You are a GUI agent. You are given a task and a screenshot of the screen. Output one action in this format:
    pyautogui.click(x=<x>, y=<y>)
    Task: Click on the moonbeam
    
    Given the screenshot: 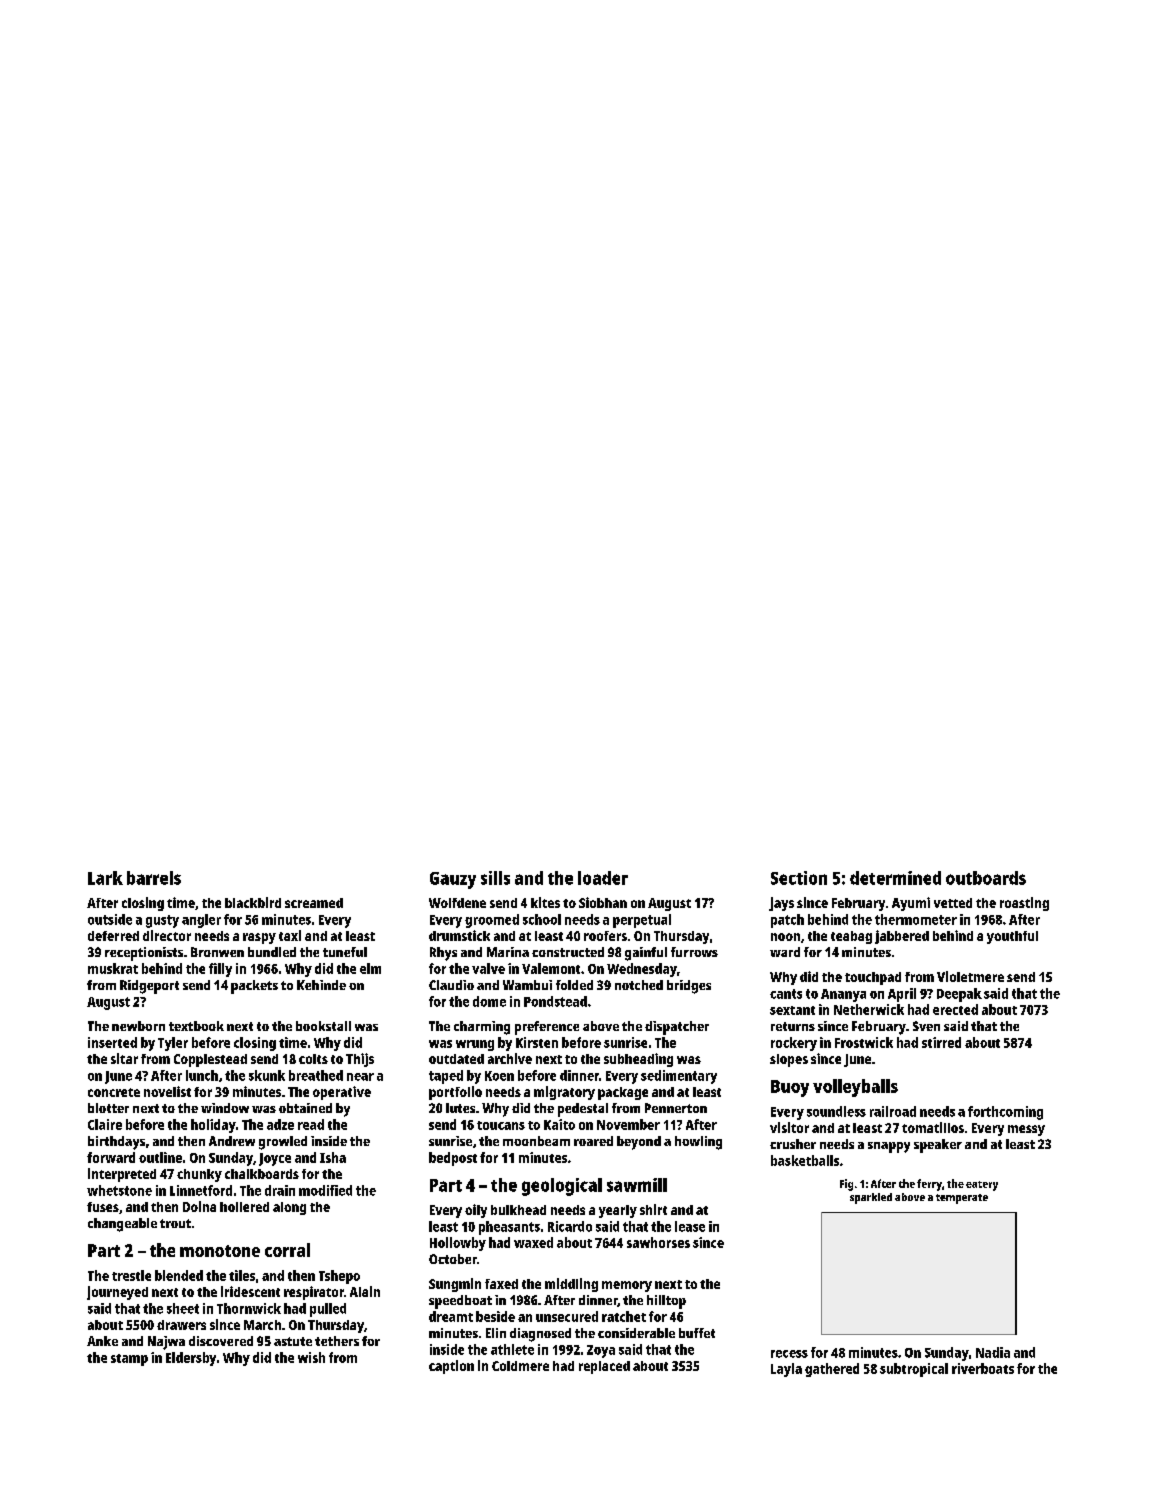 What is the action you would take?
    pyautogui.click(x=536, y=1141)
